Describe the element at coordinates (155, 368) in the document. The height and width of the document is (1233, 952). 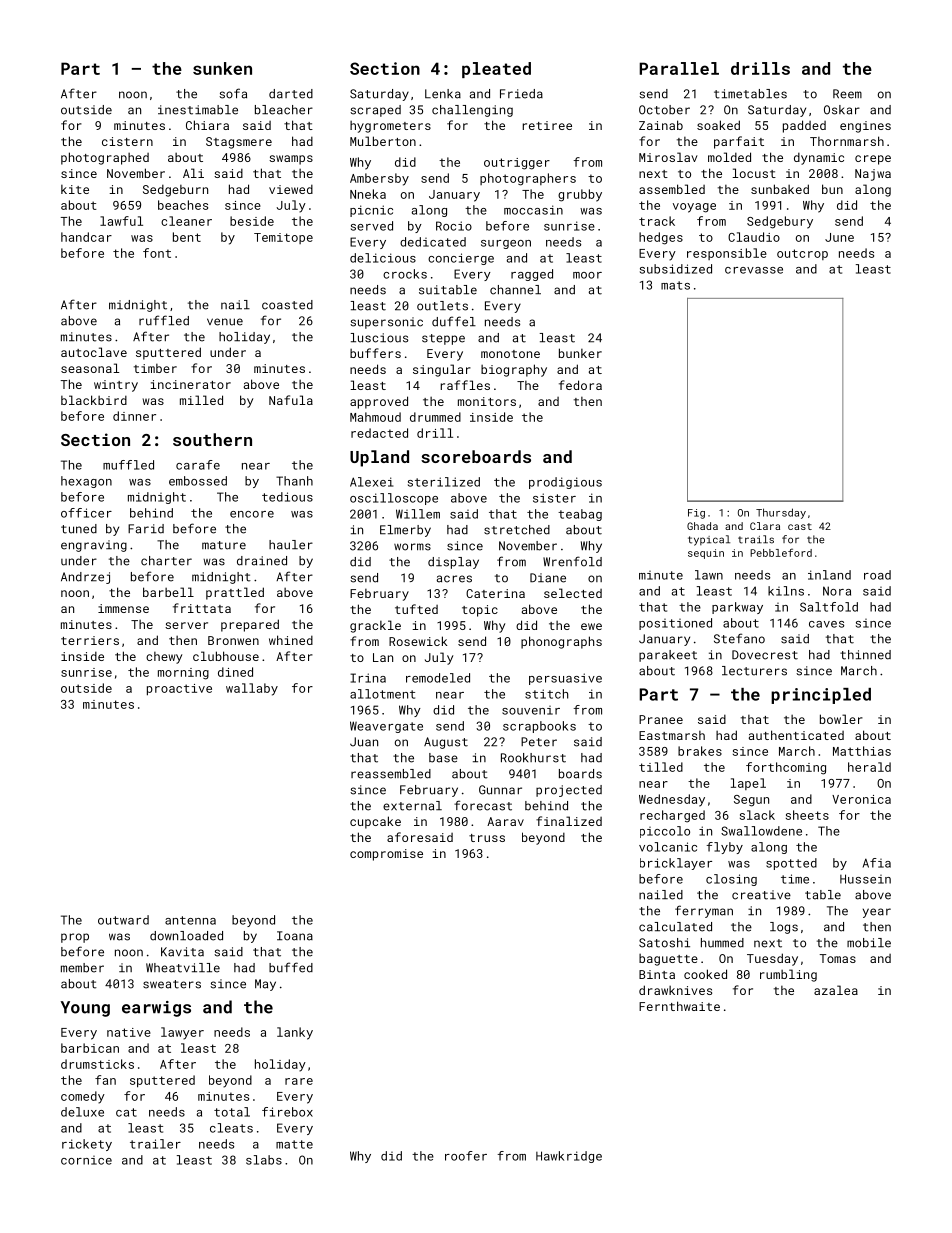
I see `timber` at that location.
